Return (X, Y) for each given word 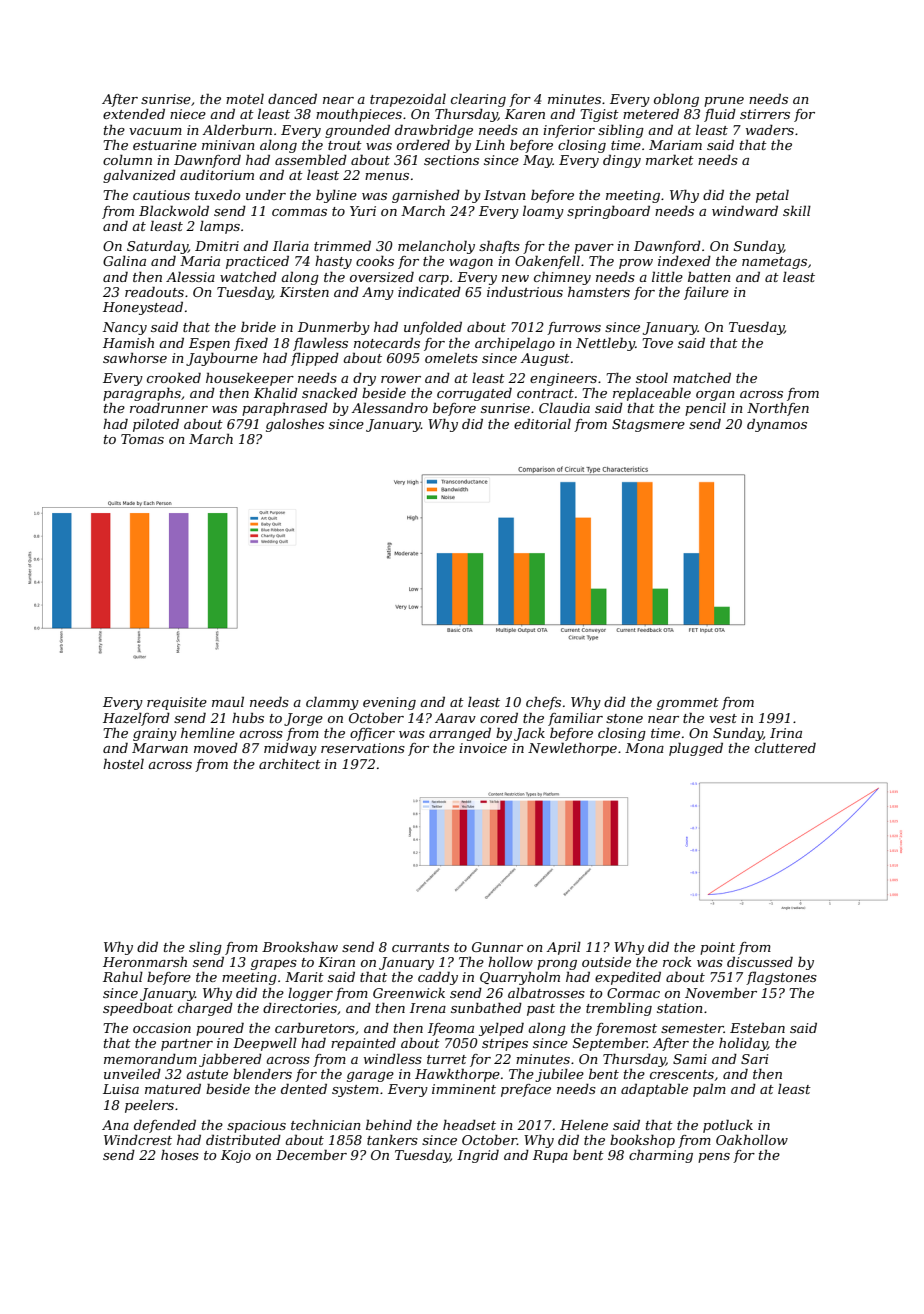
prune (724, 102)
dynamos (777, 425)
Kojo (236, 1156)
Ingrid (478, 1156)
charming (661, 1156)
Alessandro (390, 408)
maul (228, 702)
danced (292, 99)
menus (387, 176)
